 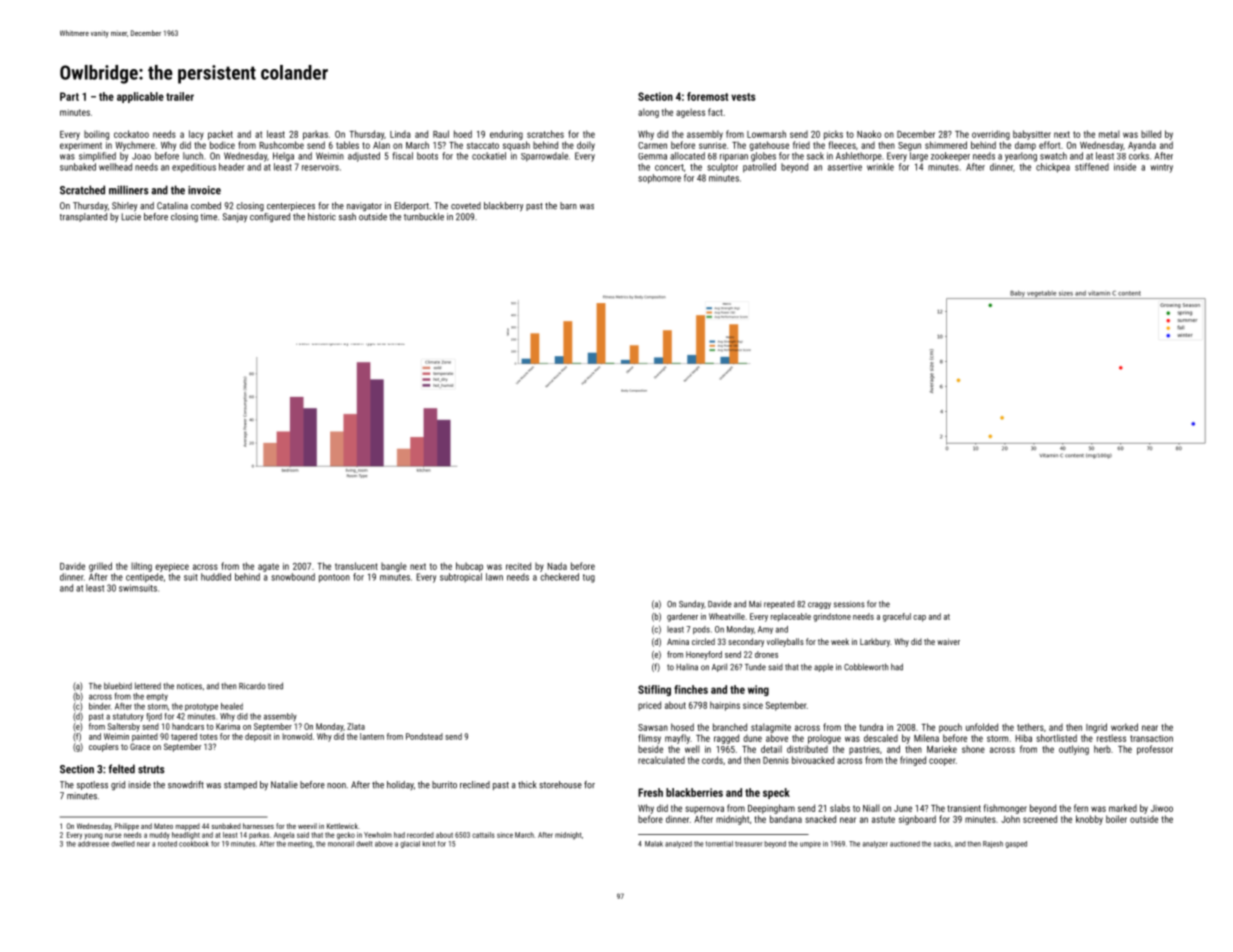 What do you see at coordinates (743, 97) in the screenshot?
I see `vests` at bounding box center [743, 97].
